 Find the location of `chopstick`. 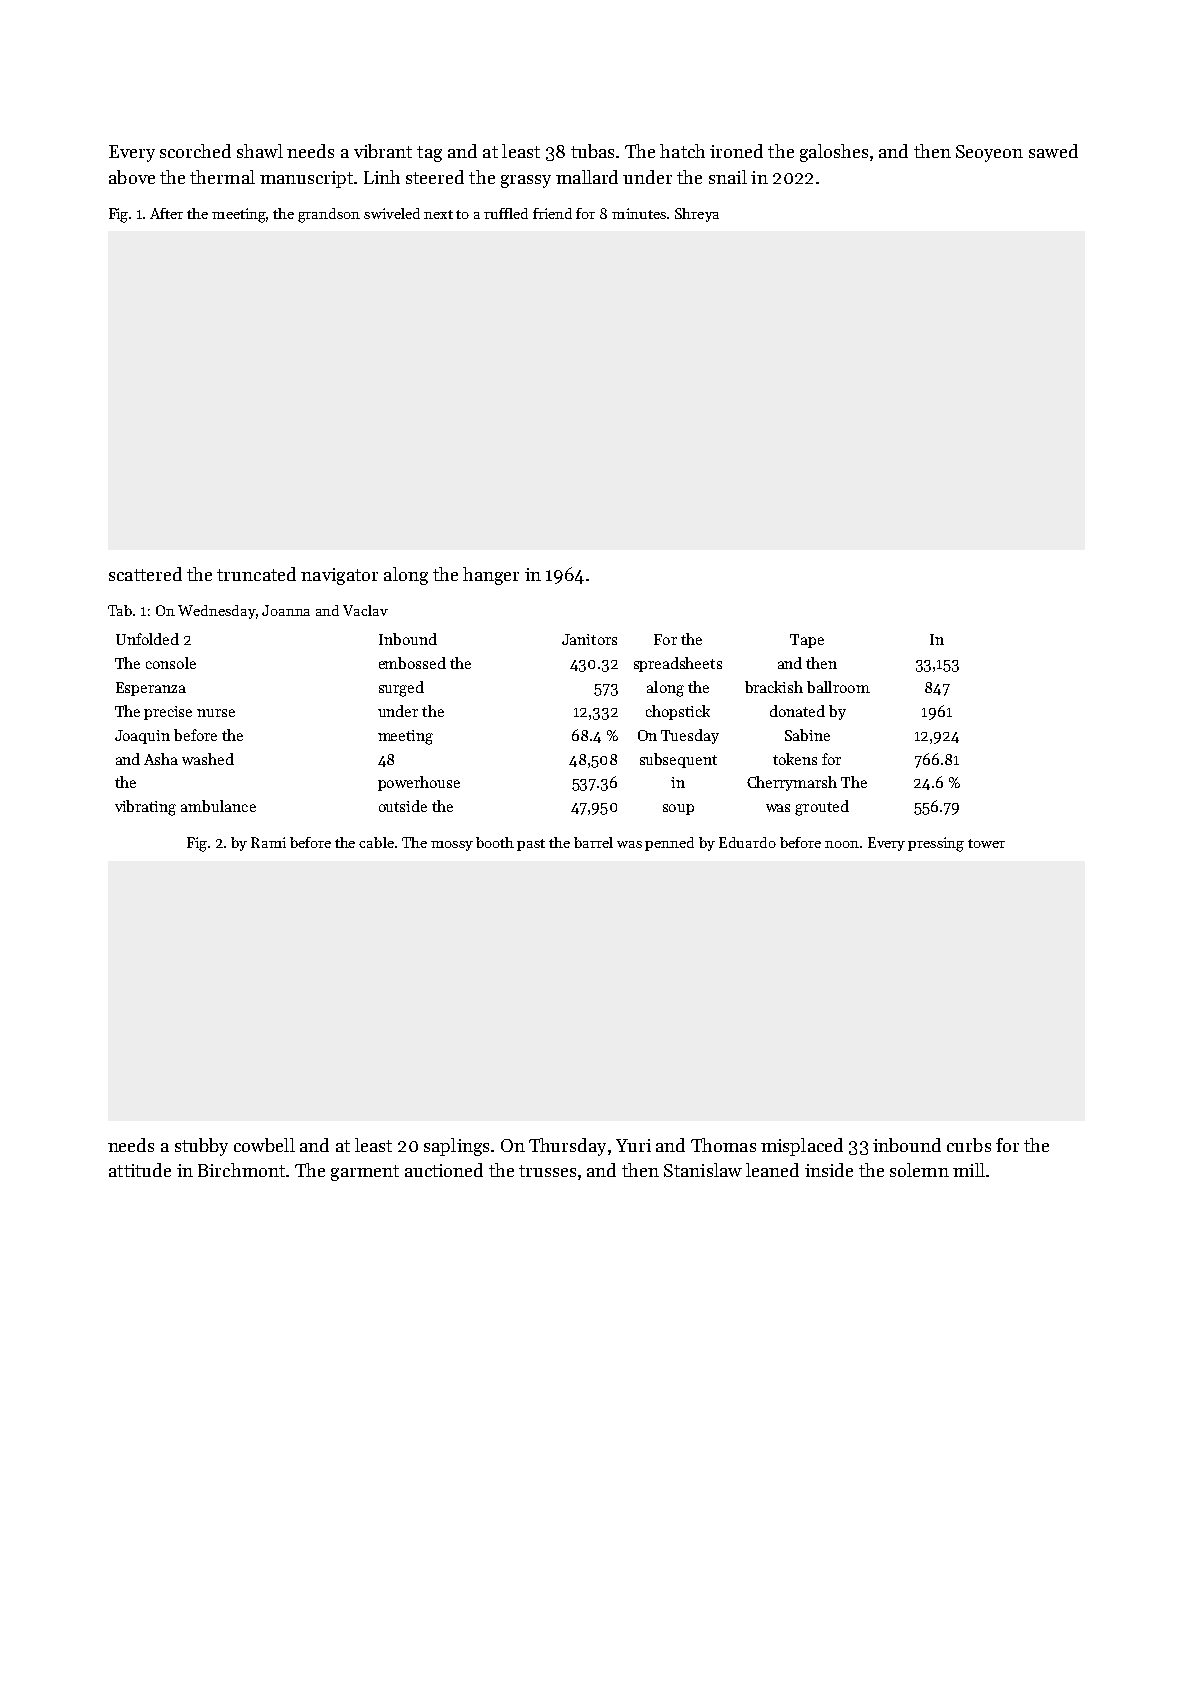

chopstick is located at coordinates (678, 712).
